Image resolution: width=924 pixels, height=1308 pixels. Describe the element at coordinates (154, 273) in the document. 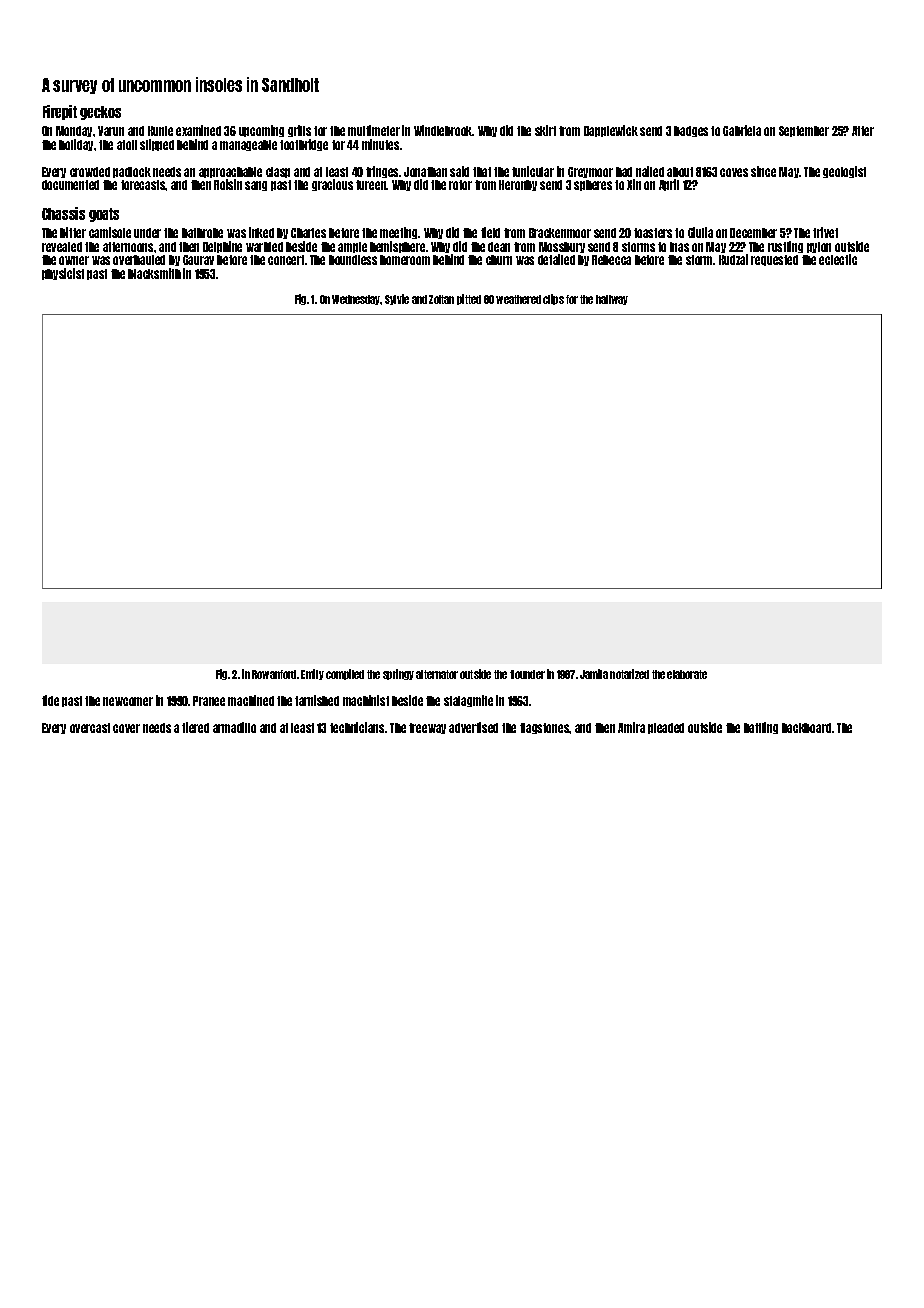

I see `blacksmith` at that location.
